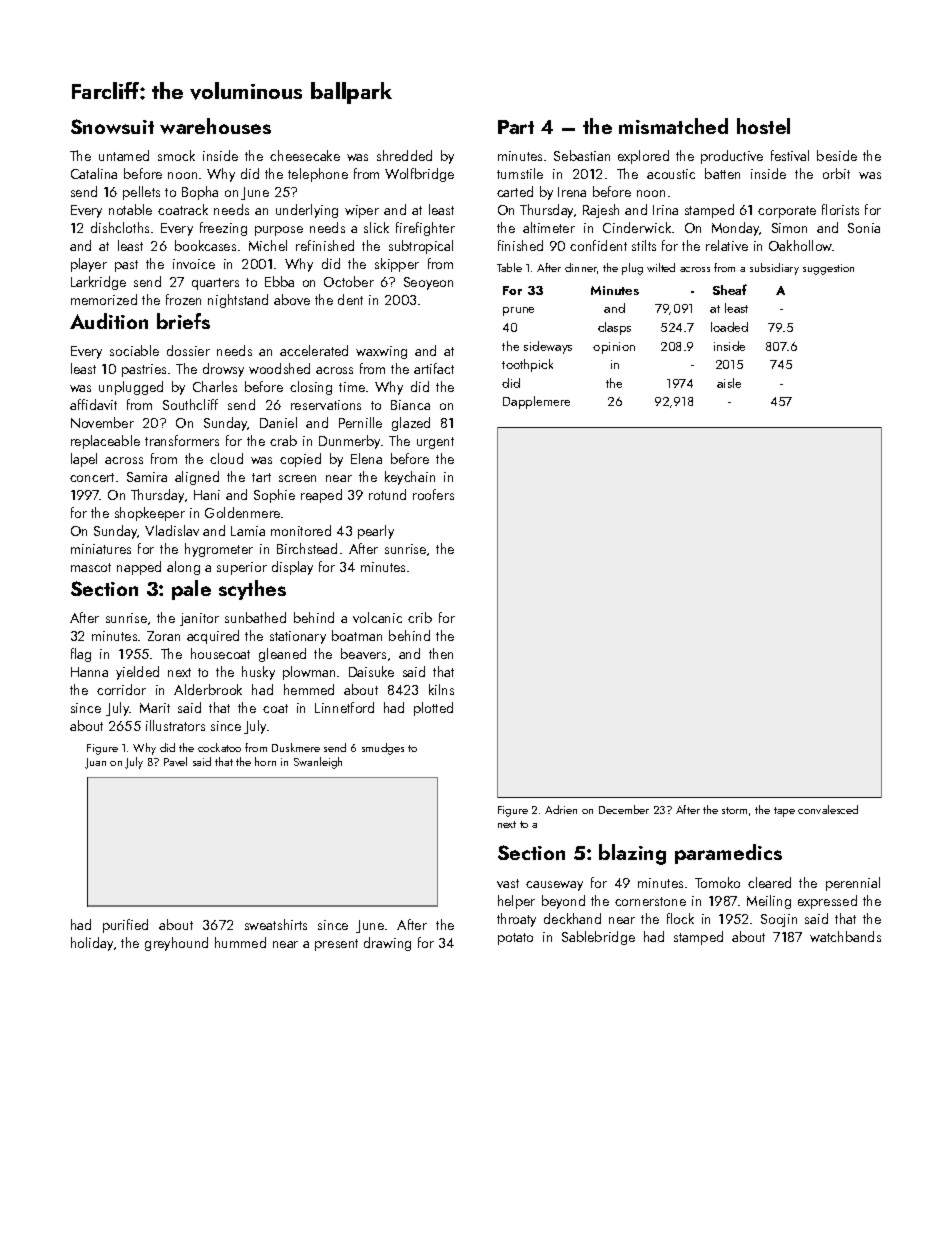  What do you see at coordinates (120, 227) in the image?
I see `dishcloths` at bounding box center [120, 227].
